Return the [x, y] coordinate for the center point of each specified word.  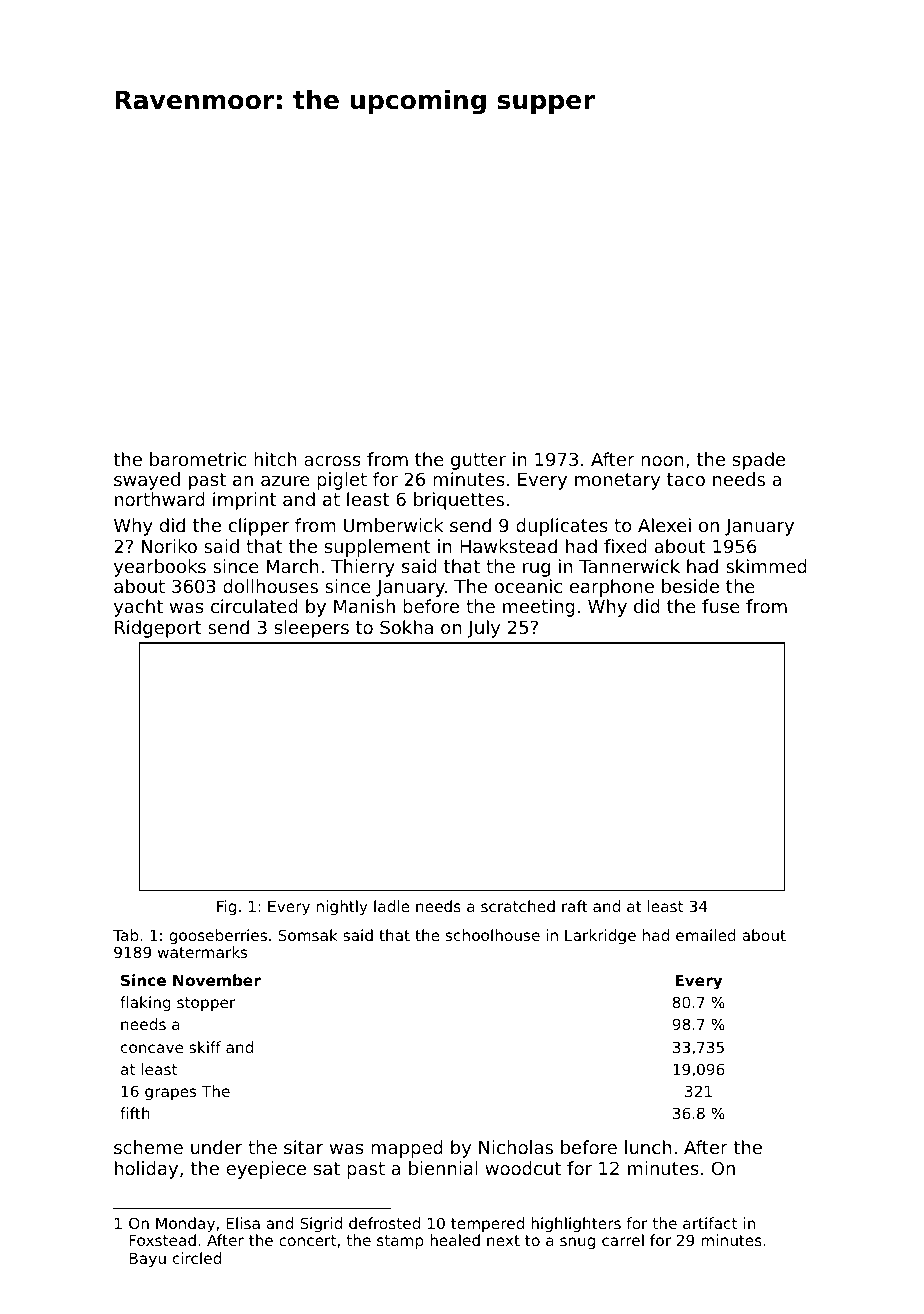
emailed [706, 935]
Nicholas [516, 1147]
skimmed [766, 566]
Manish [364, 606]
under [216, 1147]
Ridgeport [158, 629]
